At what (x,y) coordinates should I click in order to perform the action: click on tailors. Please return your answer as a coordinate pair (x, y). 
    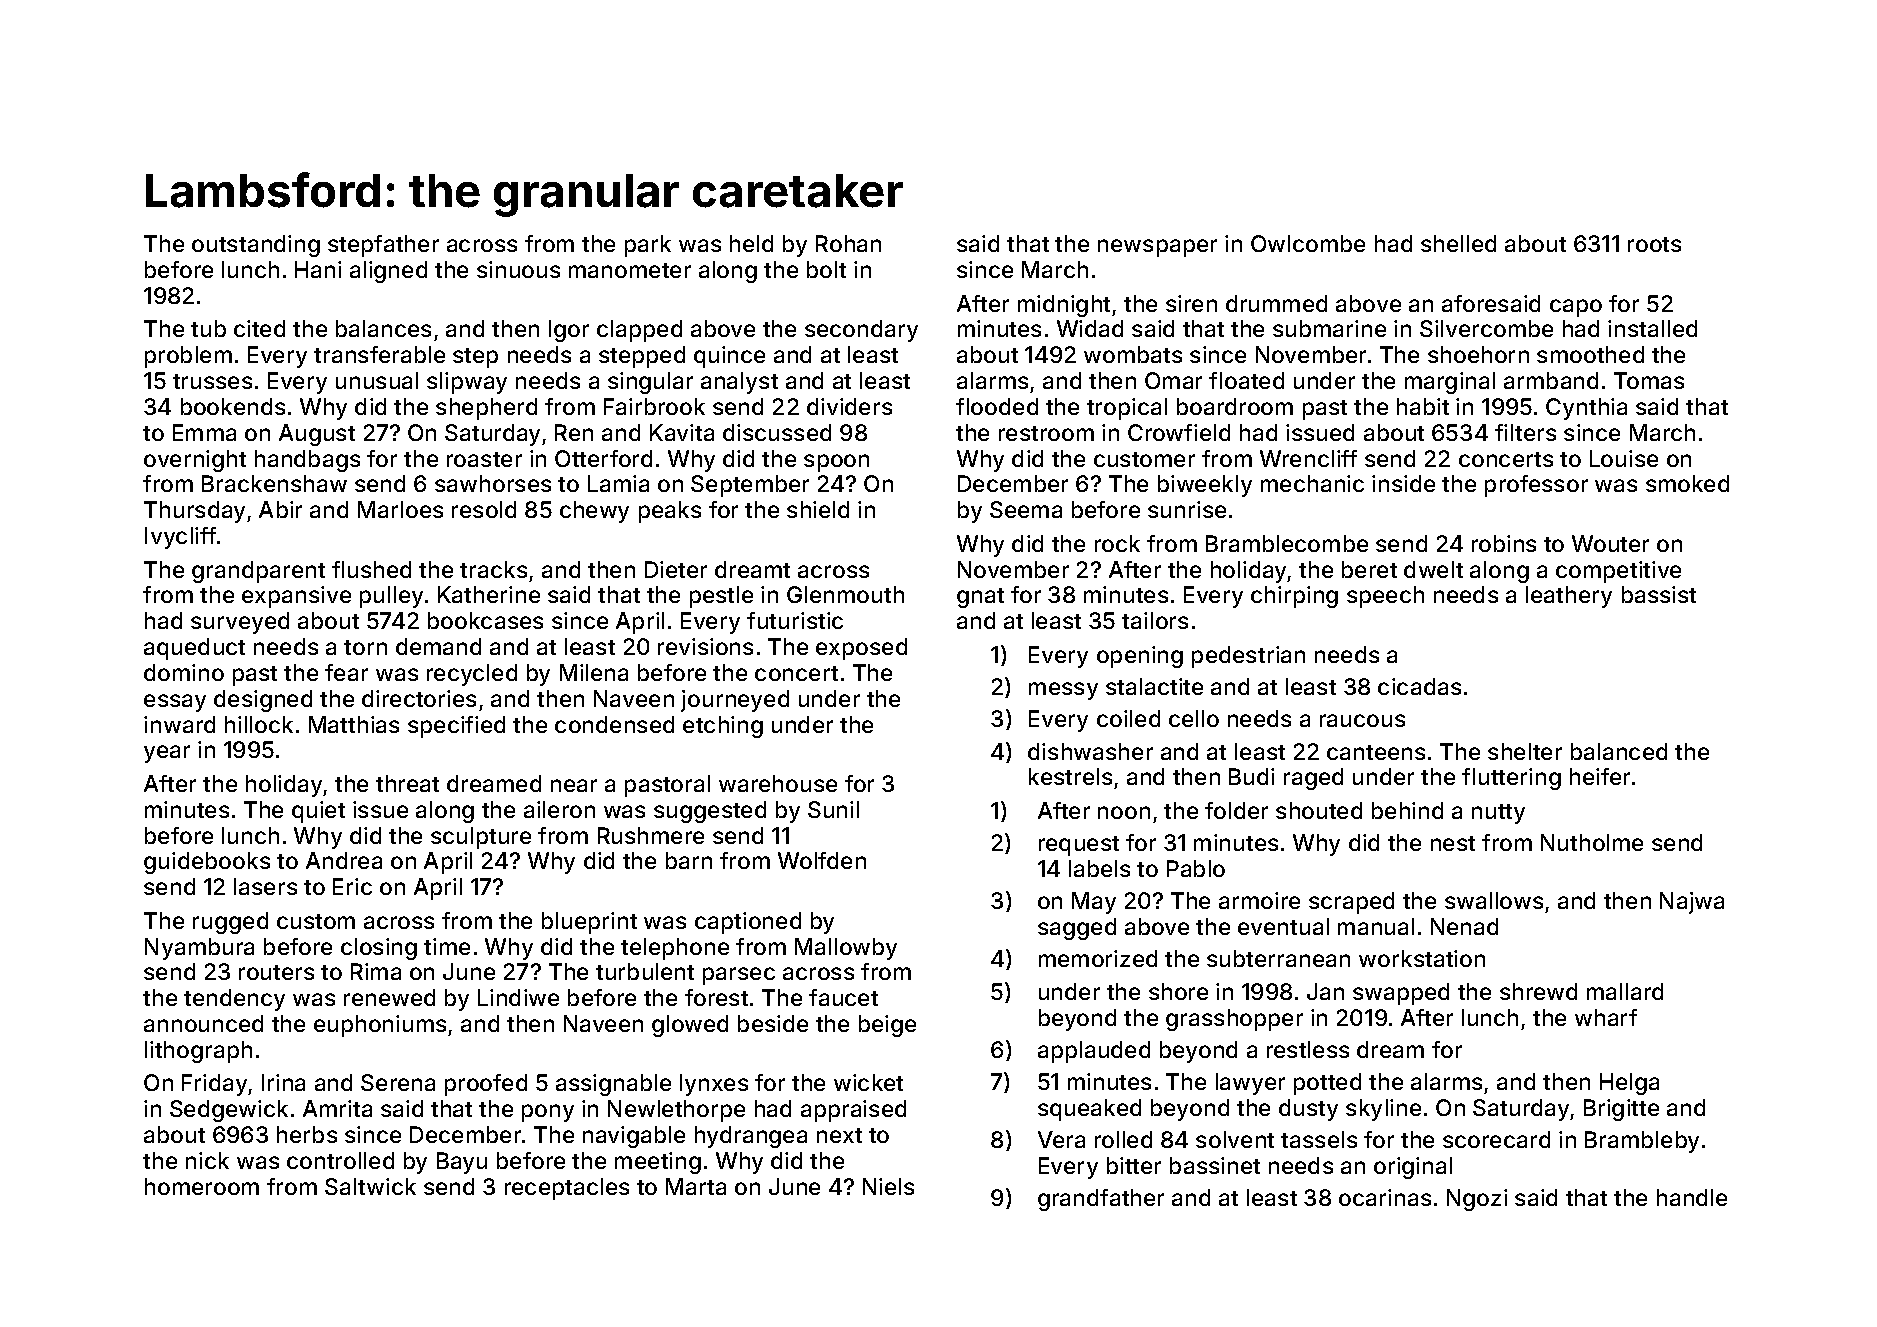
    Looking at the image, I should click on (1155, 620).
